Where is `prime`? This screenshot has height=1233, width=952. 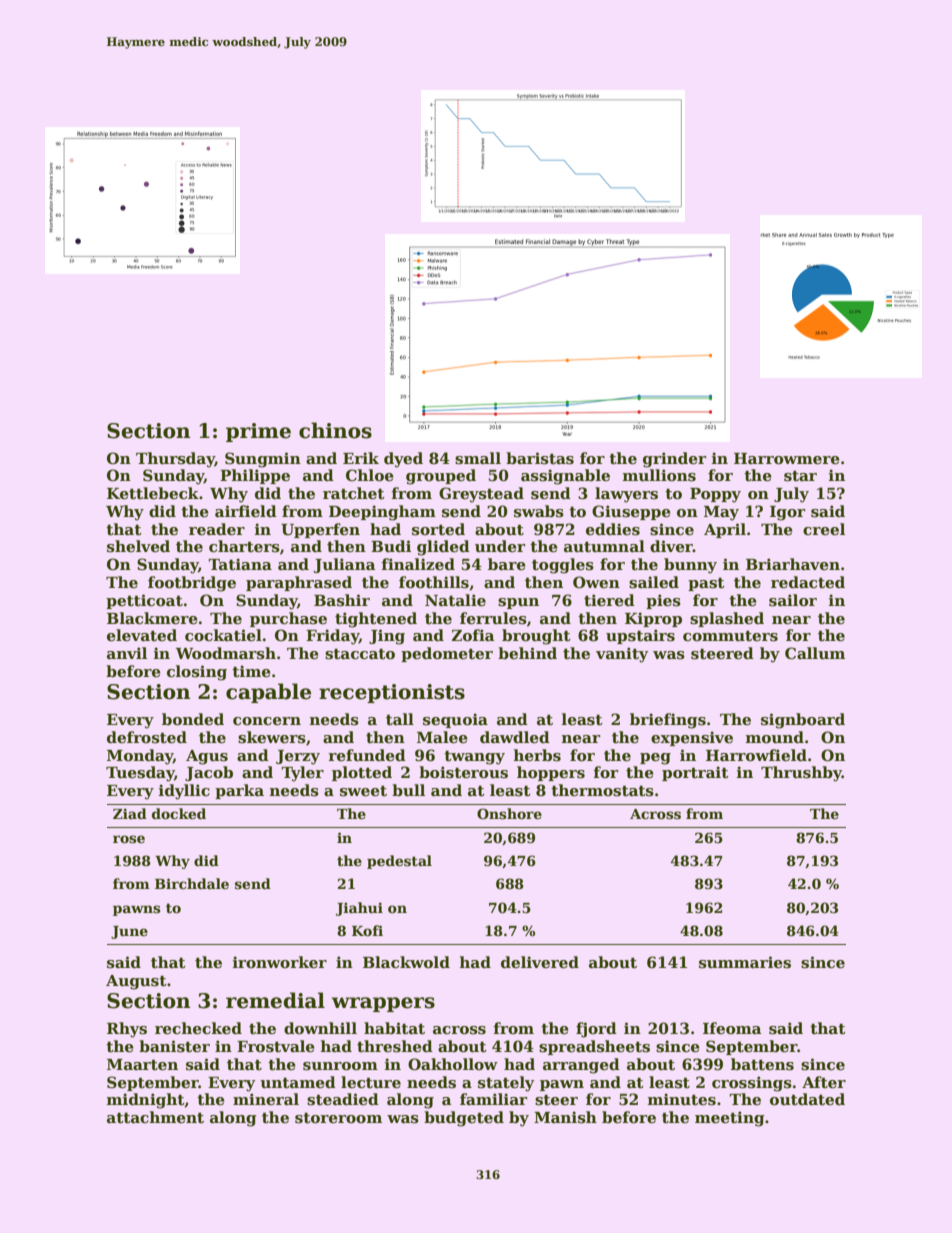 prime is located at coordinates (258, 432).
